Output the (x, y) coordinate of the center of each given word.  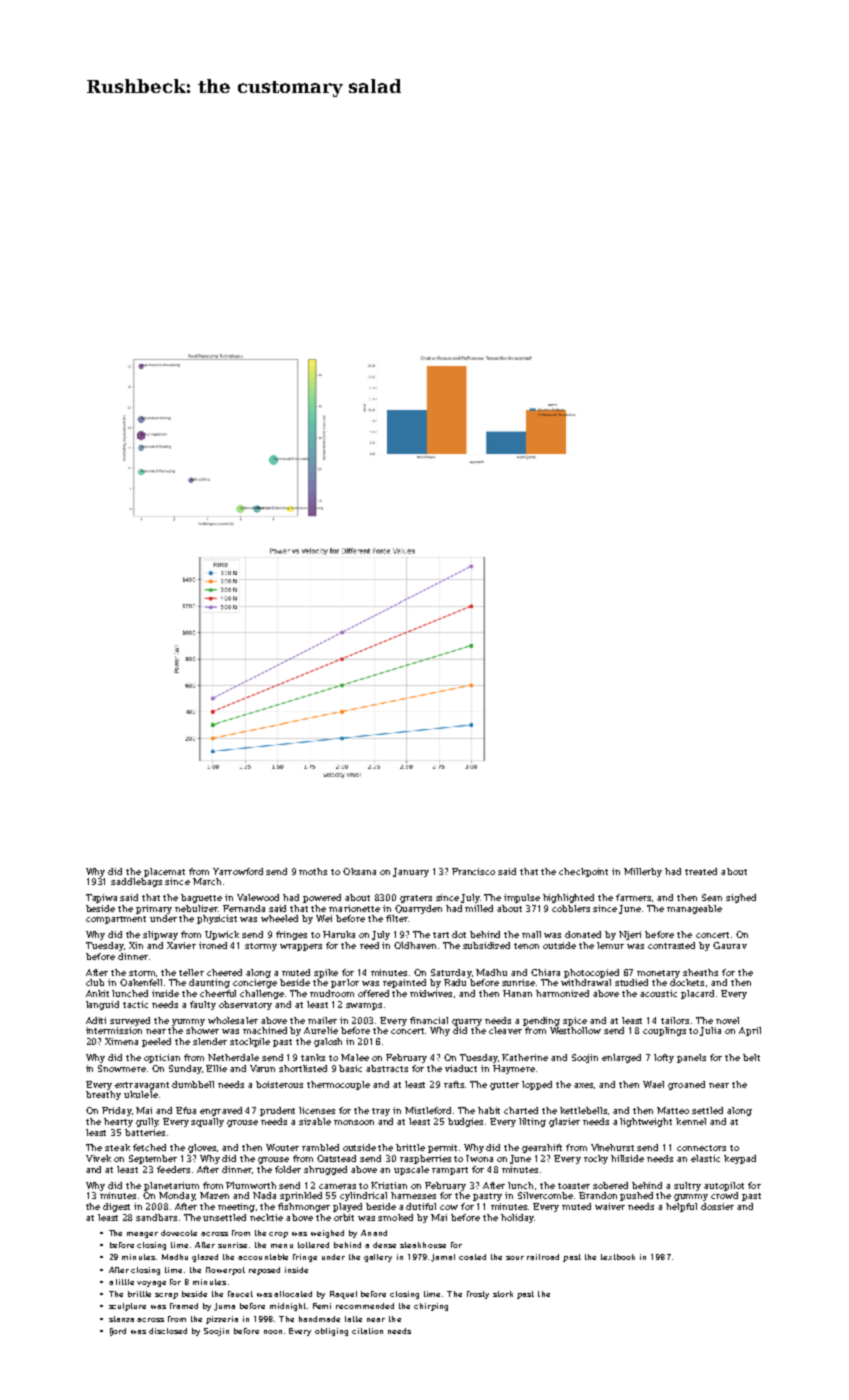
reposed (264, 1271)
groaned (686, 1085)
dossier (717, 1206)
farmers (633, 897)
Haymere (514, 1069)
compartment (116, 920)
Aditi (96, 1020)
